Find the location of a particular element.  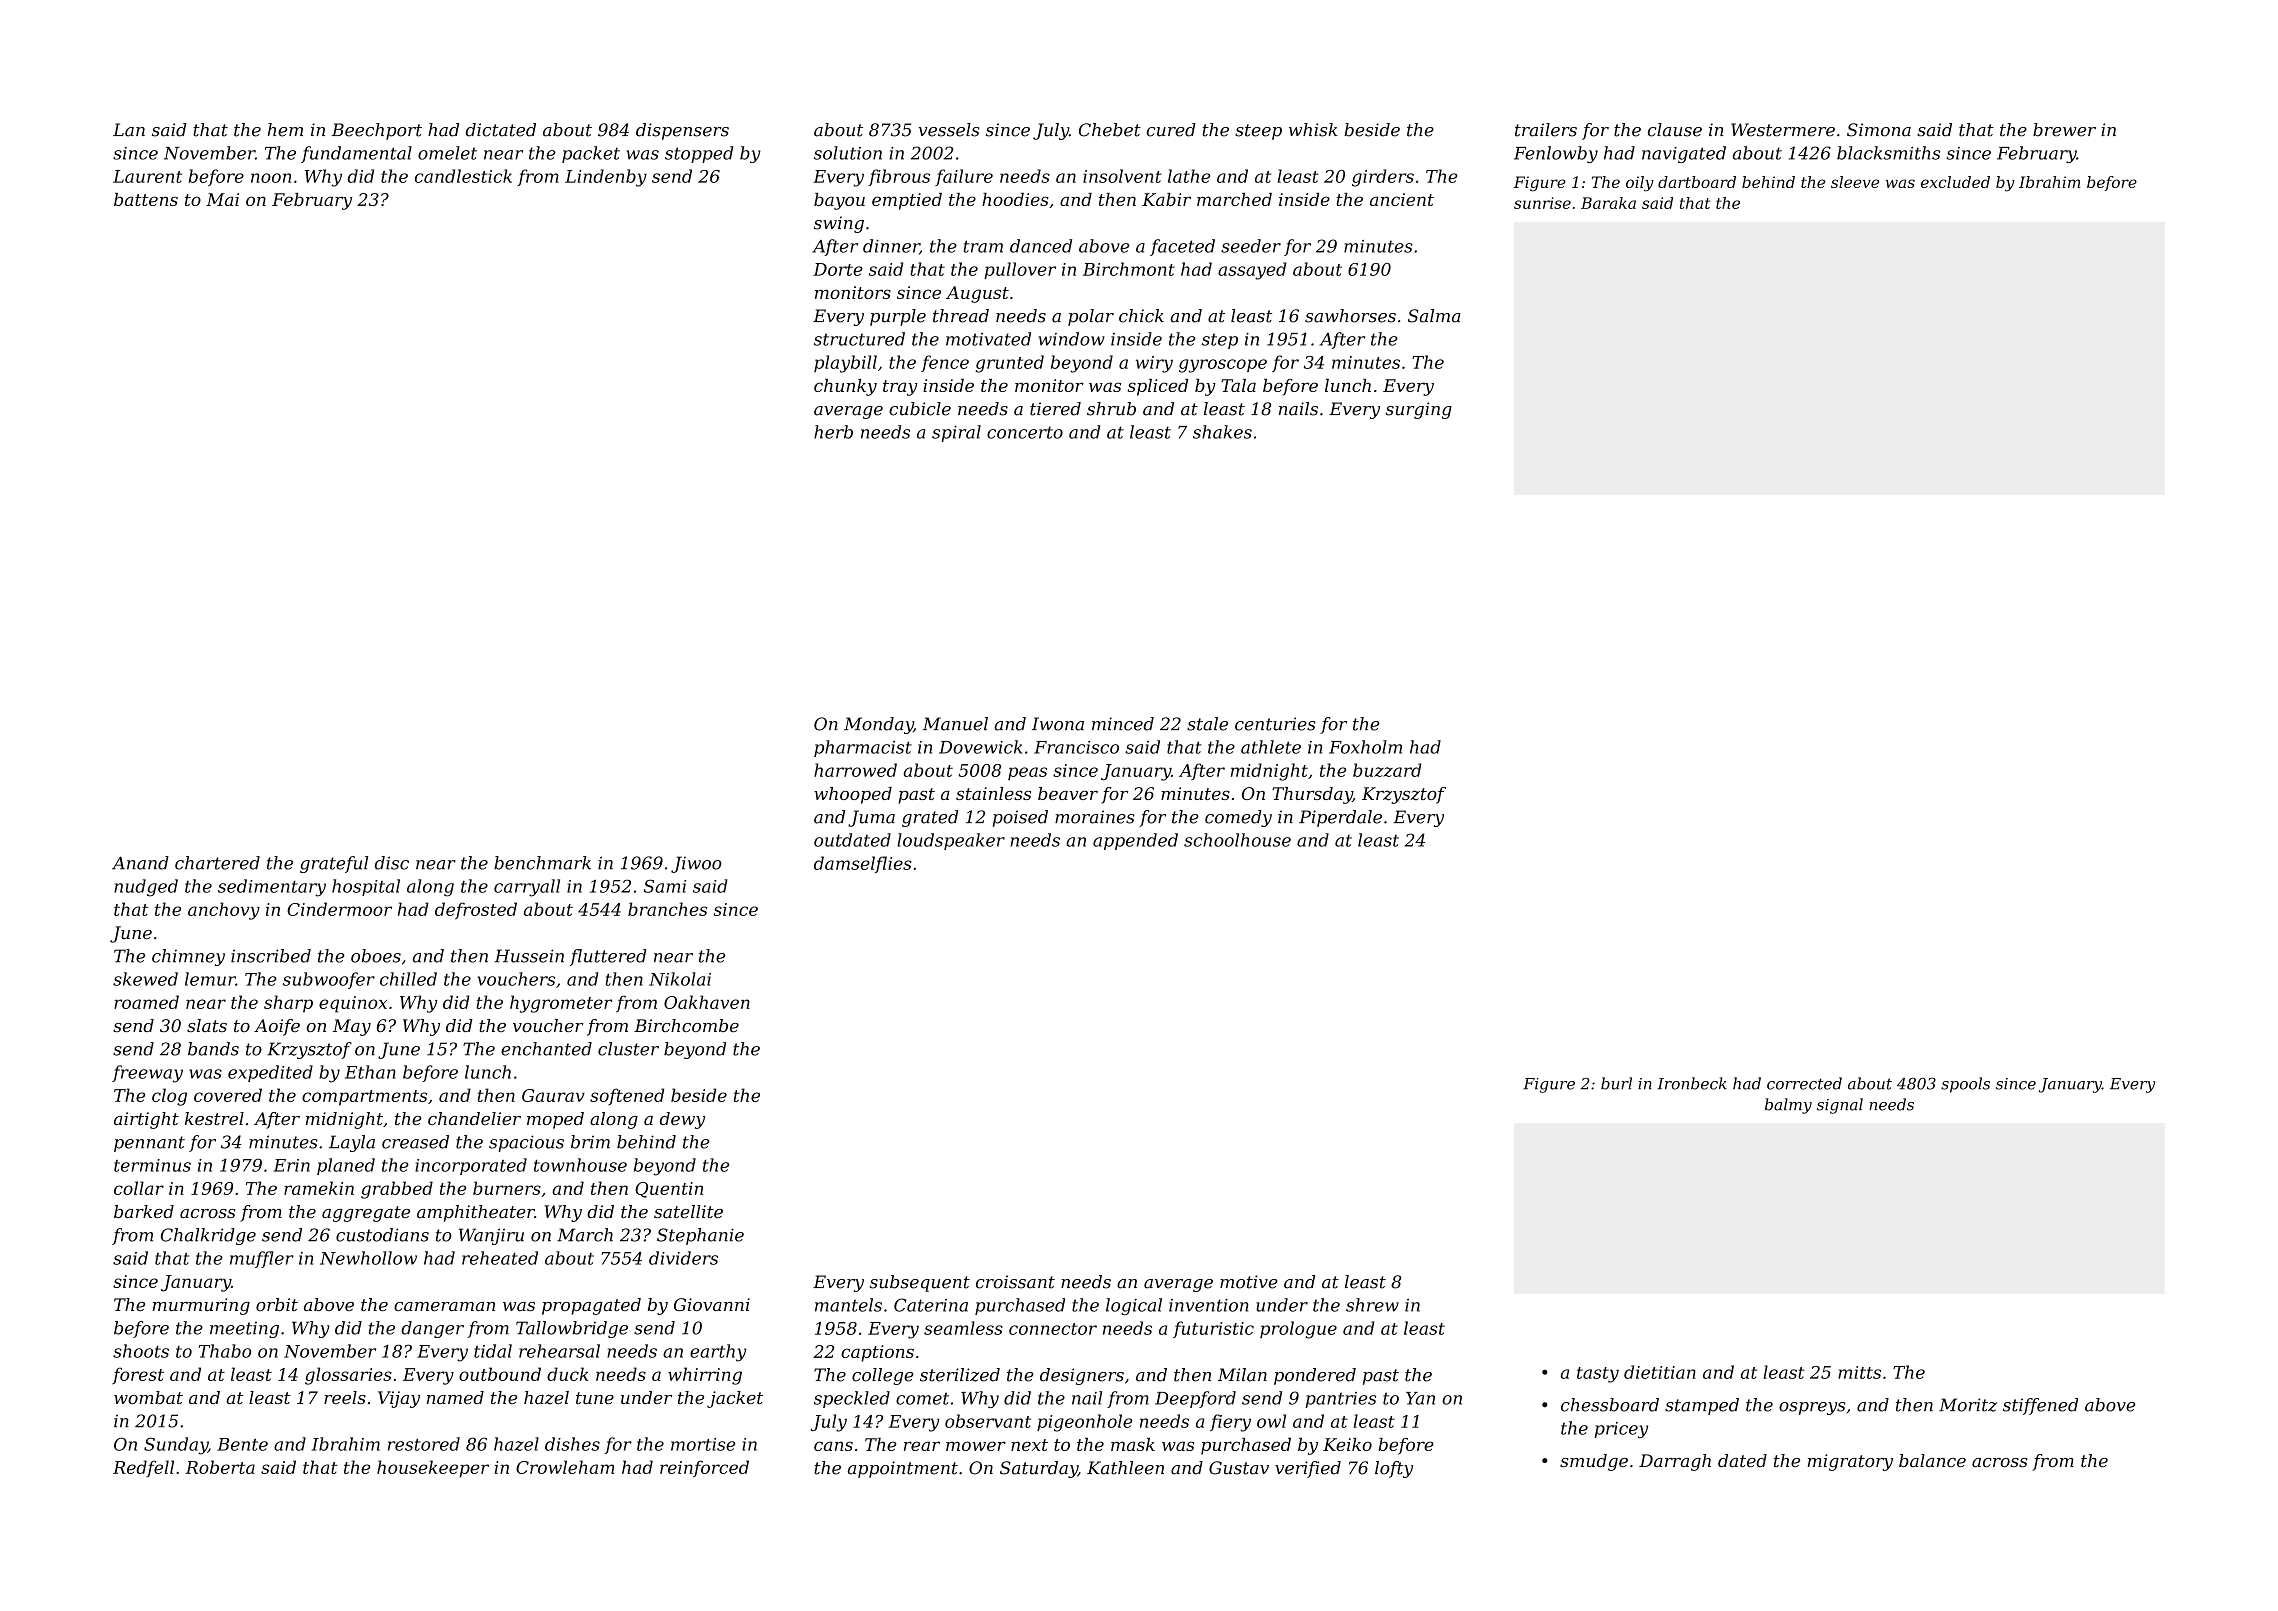

hem is located at coordinates (285, 130).
